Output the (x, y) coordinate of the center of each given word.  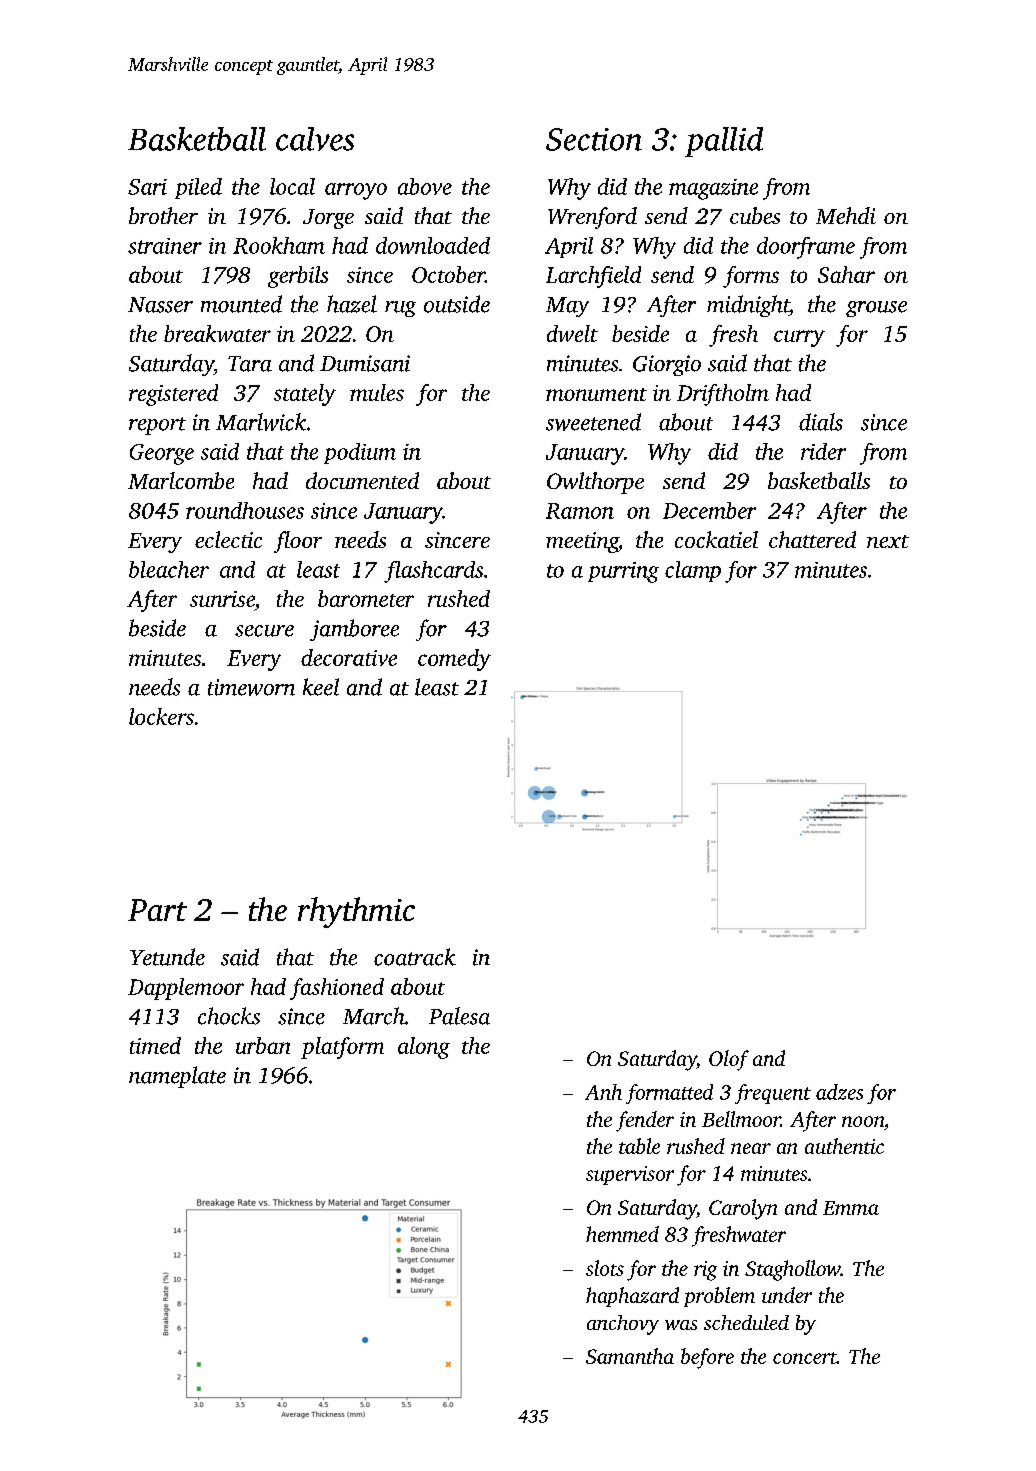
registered (173, 395)
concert (805, 1358)
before (707, 1358)
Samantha (630, 1356)
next (888, 541)
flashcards (433, 572)
